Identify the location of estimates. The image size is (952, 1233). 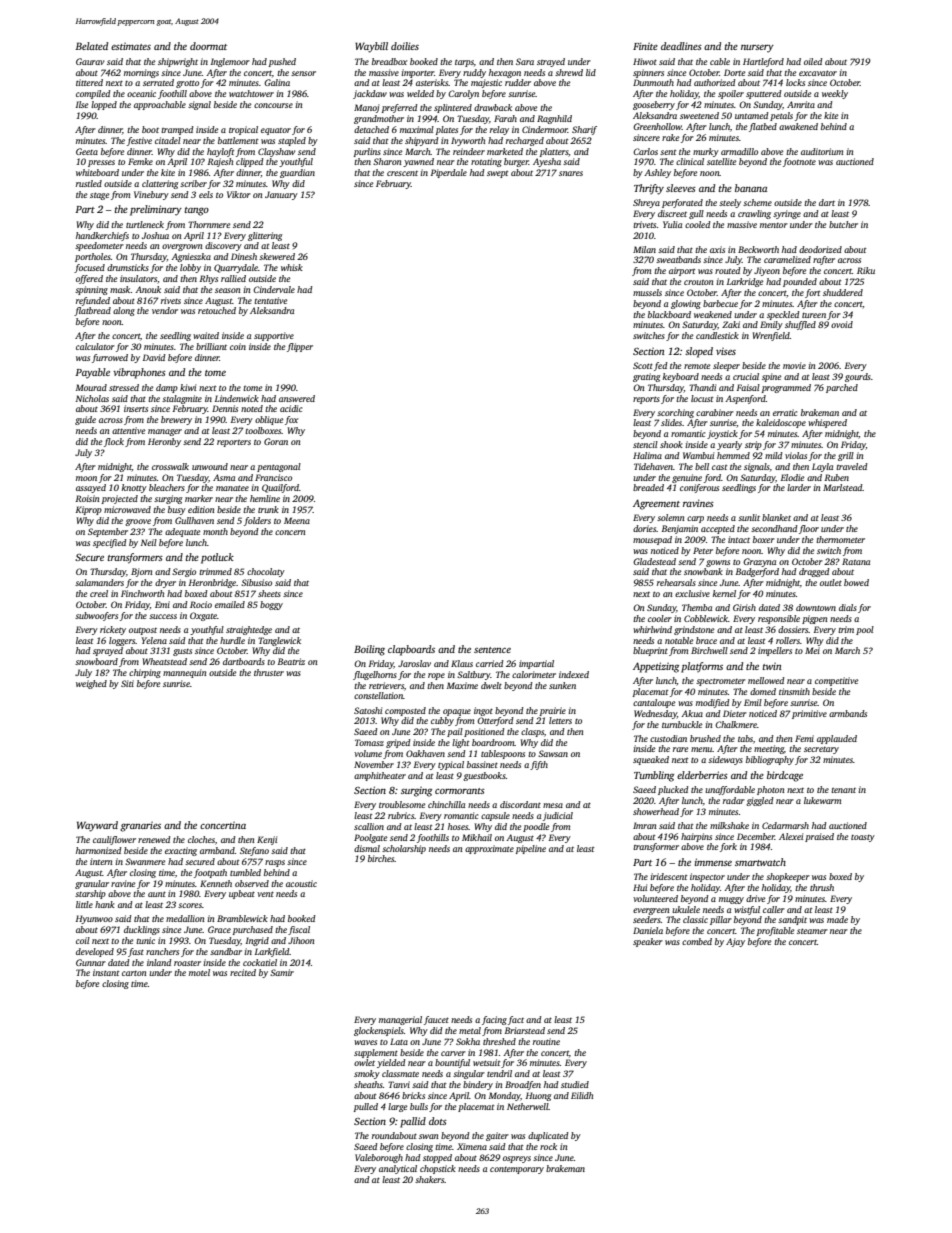
(131, 46).
